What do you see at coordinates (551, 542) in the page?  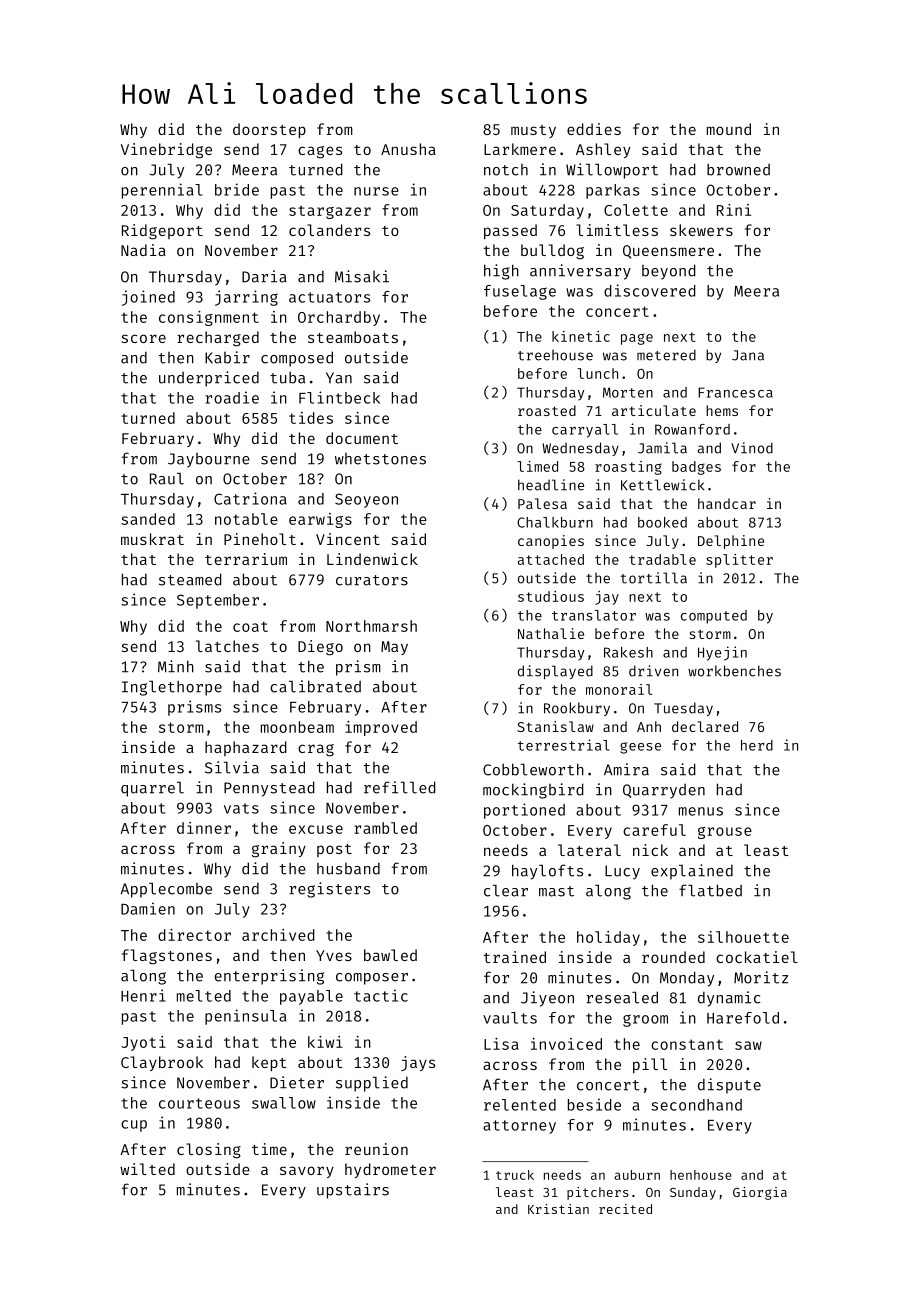 I see `canopies` at bounding box center [551, 542].
